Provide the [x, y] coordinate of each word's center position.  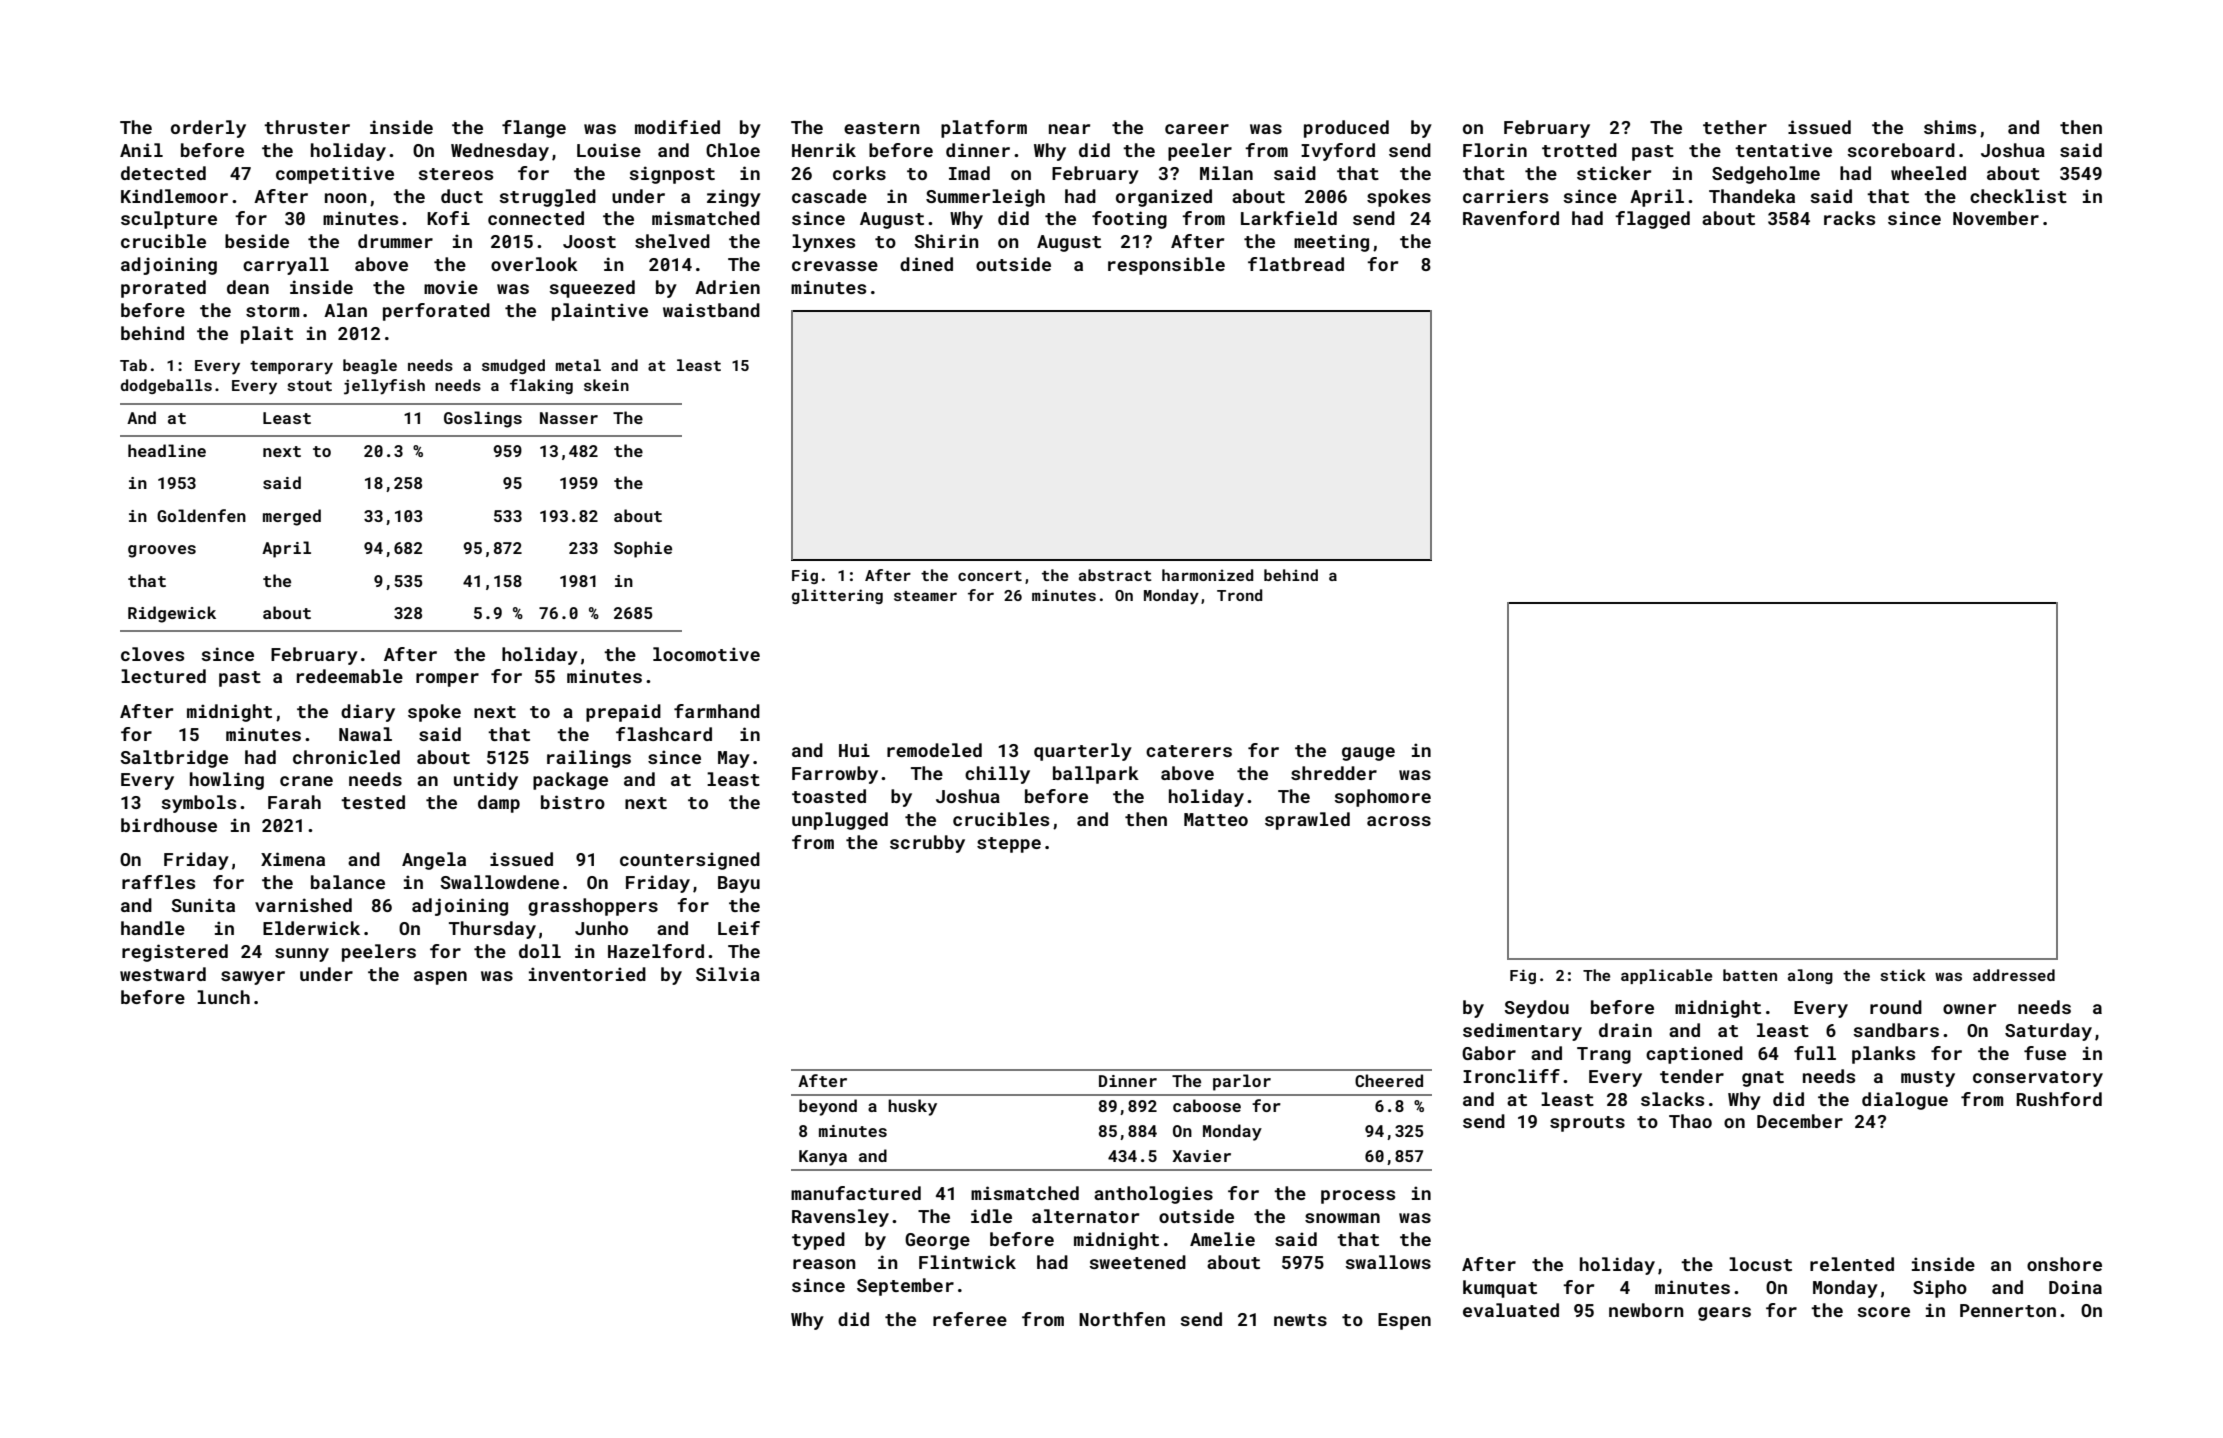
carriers [1505, 196]
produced [1346, 129]
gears [1724, 1314]
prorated [163, 289]
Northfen [1122, 1319]
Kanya [823, 1158]
